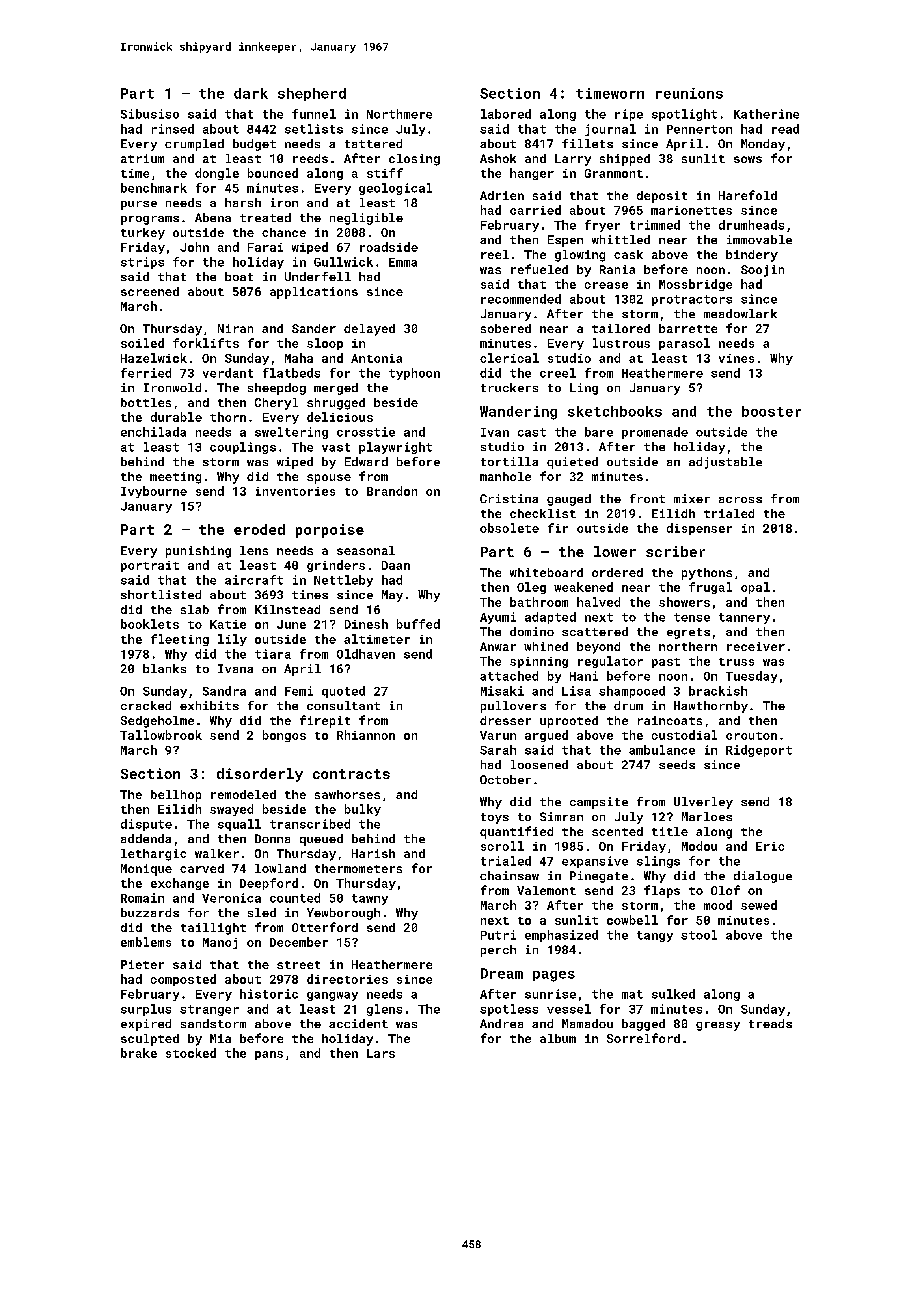 This page has width=924, height=1308. I want to click on adjustable, so click(725, 463).
